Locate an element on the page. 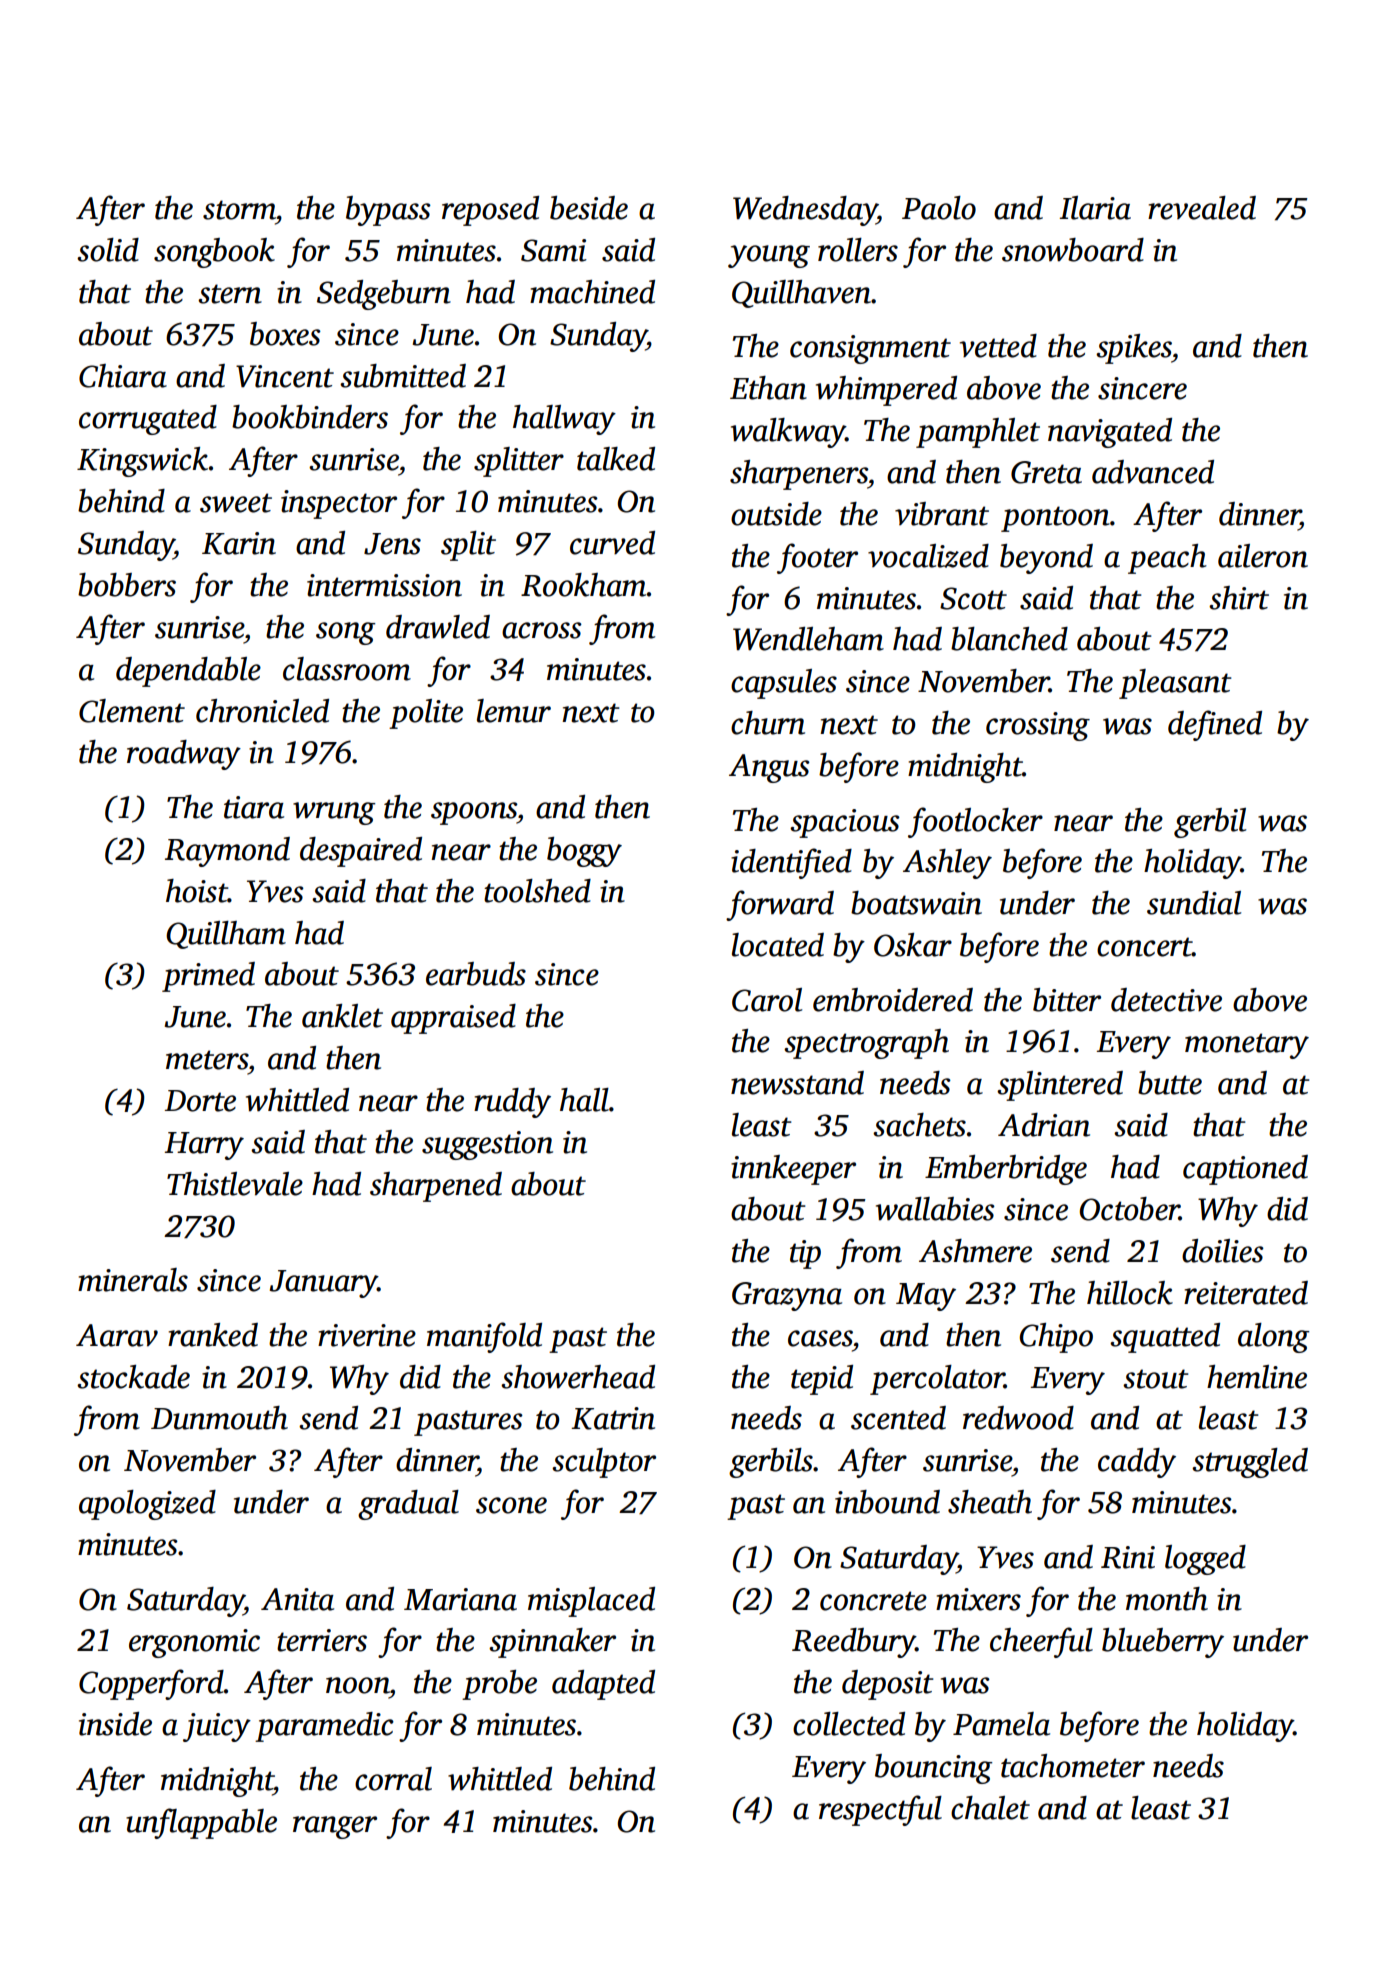  cheerful is located at coordinates (1041, 1642).
